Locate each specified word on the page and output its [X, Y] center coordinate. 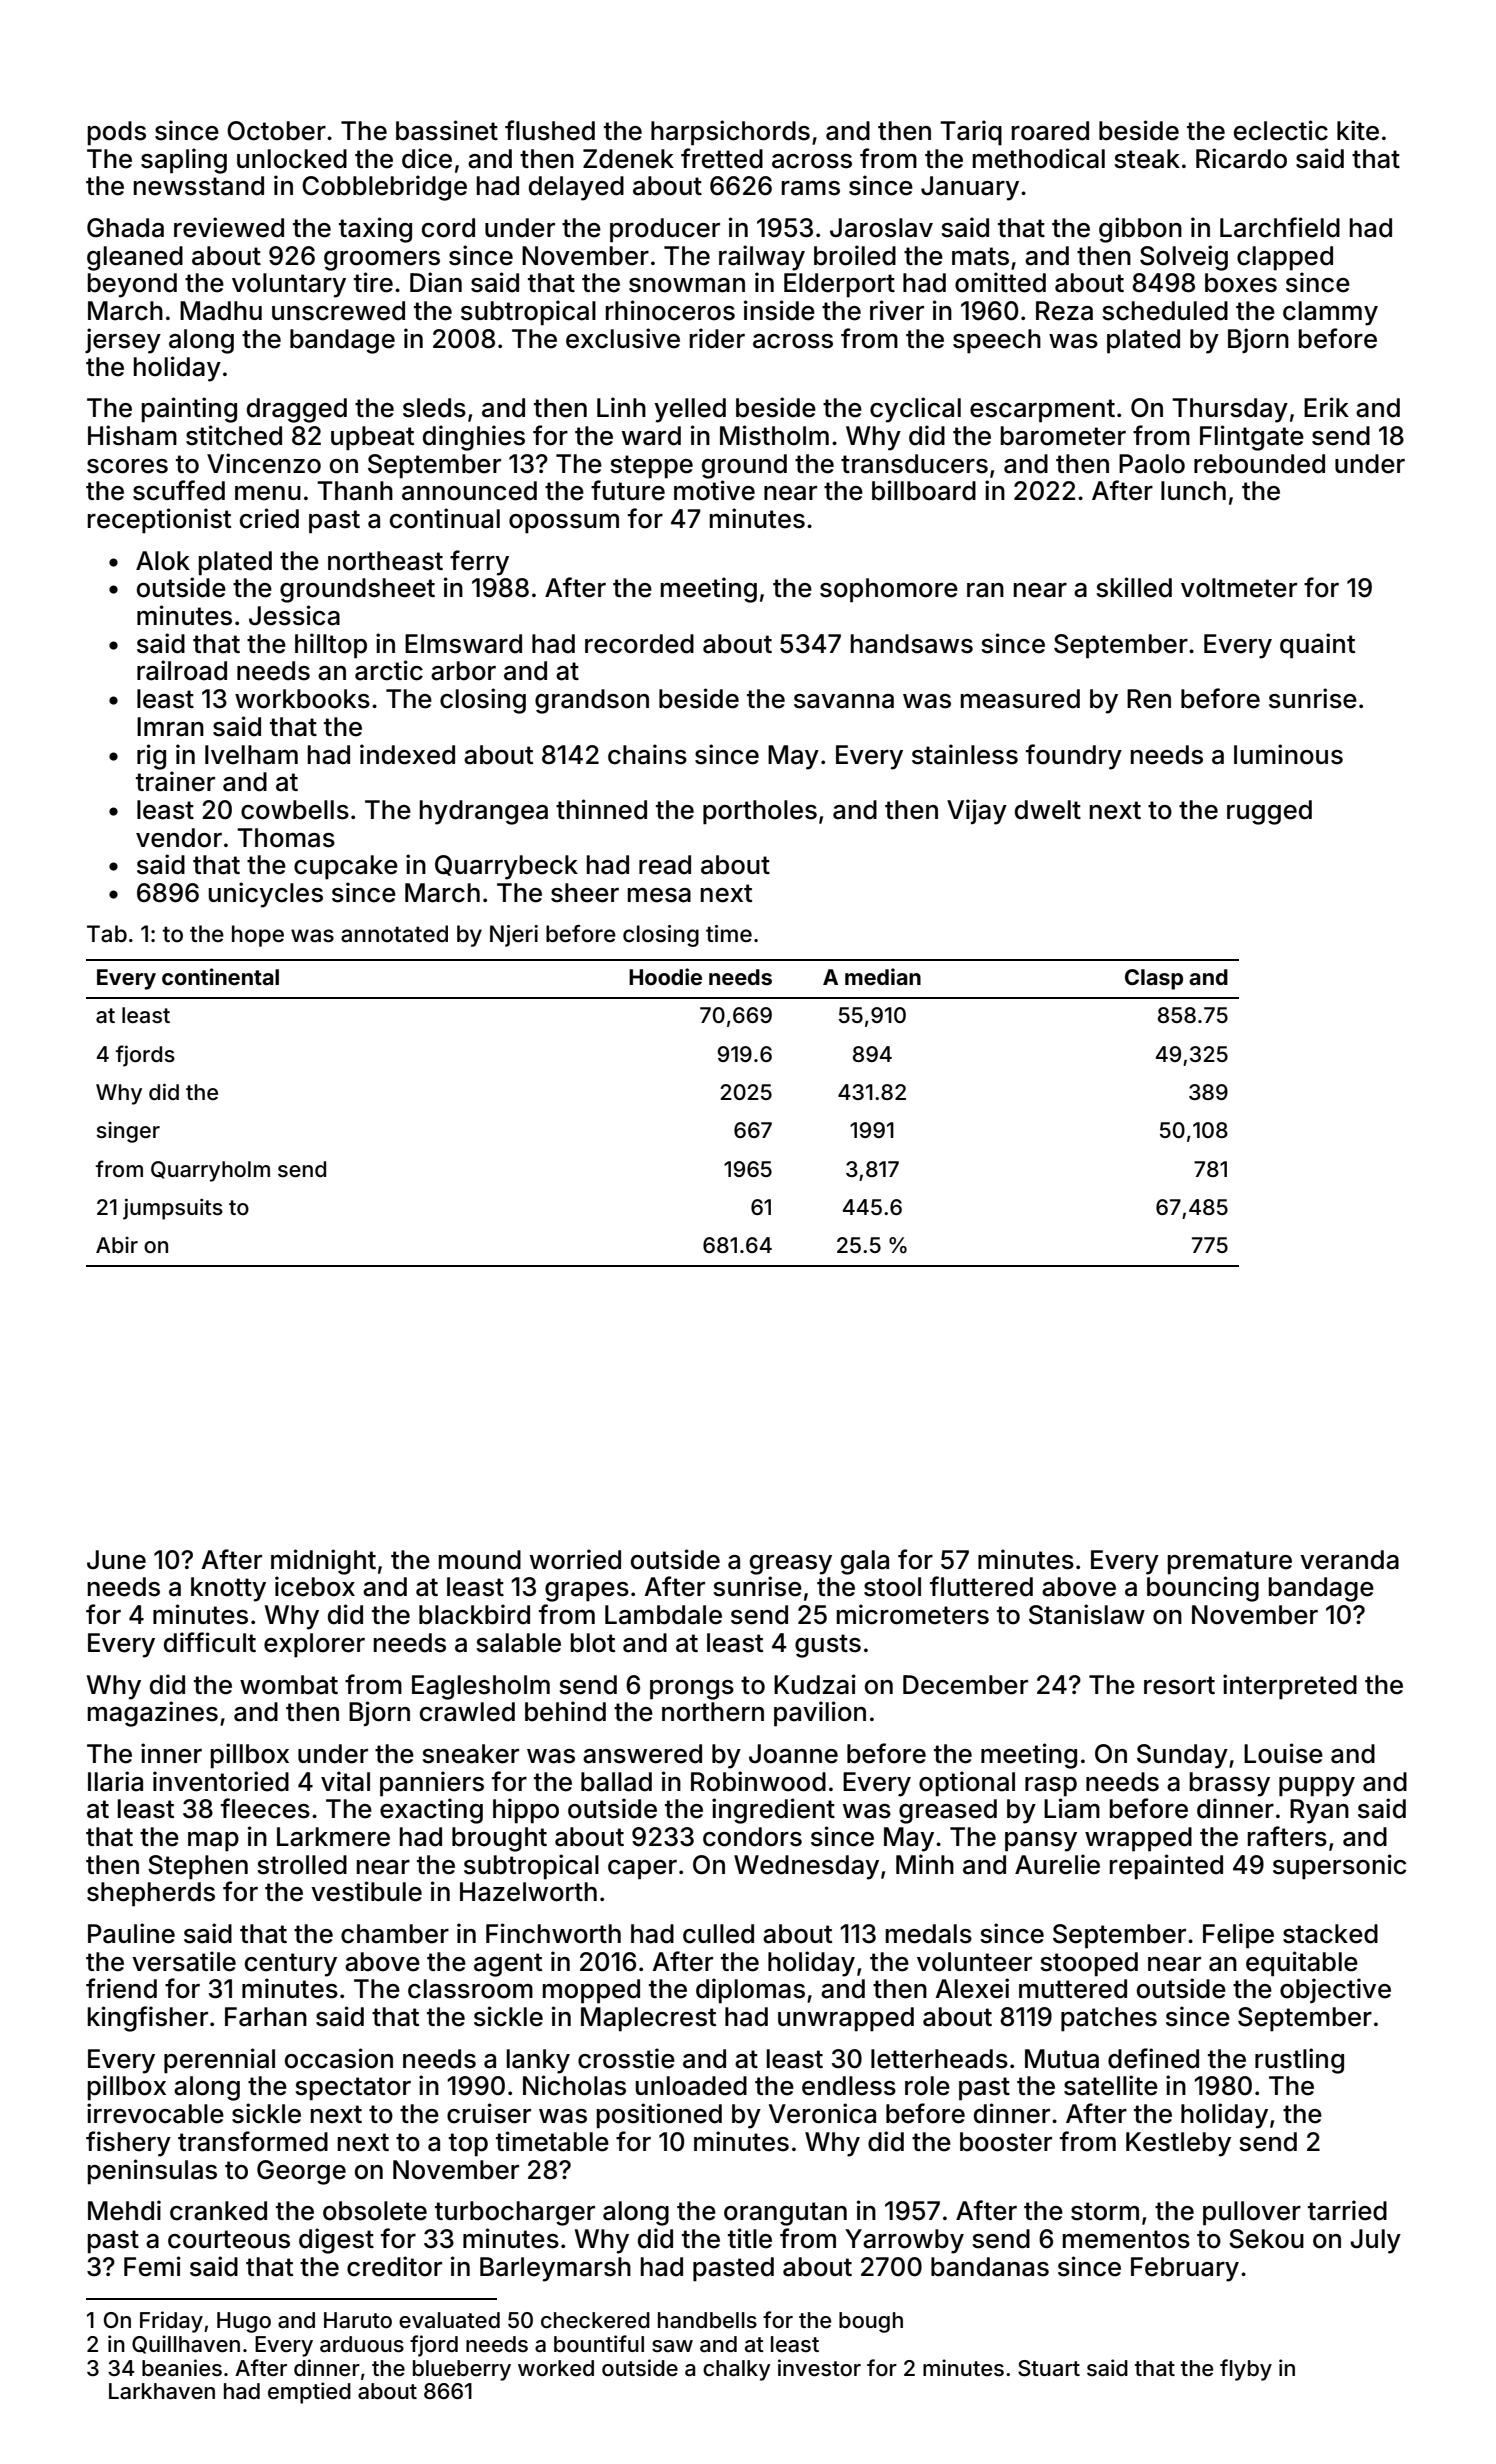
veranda [1349, 1560]
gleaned [135, 258]
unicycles [266, 895]
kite [1358, 130]
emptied [309, 2393]
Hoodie [665, 976]
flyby [1246, 2370]
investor [819, 2368]
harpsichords [730, 133]
